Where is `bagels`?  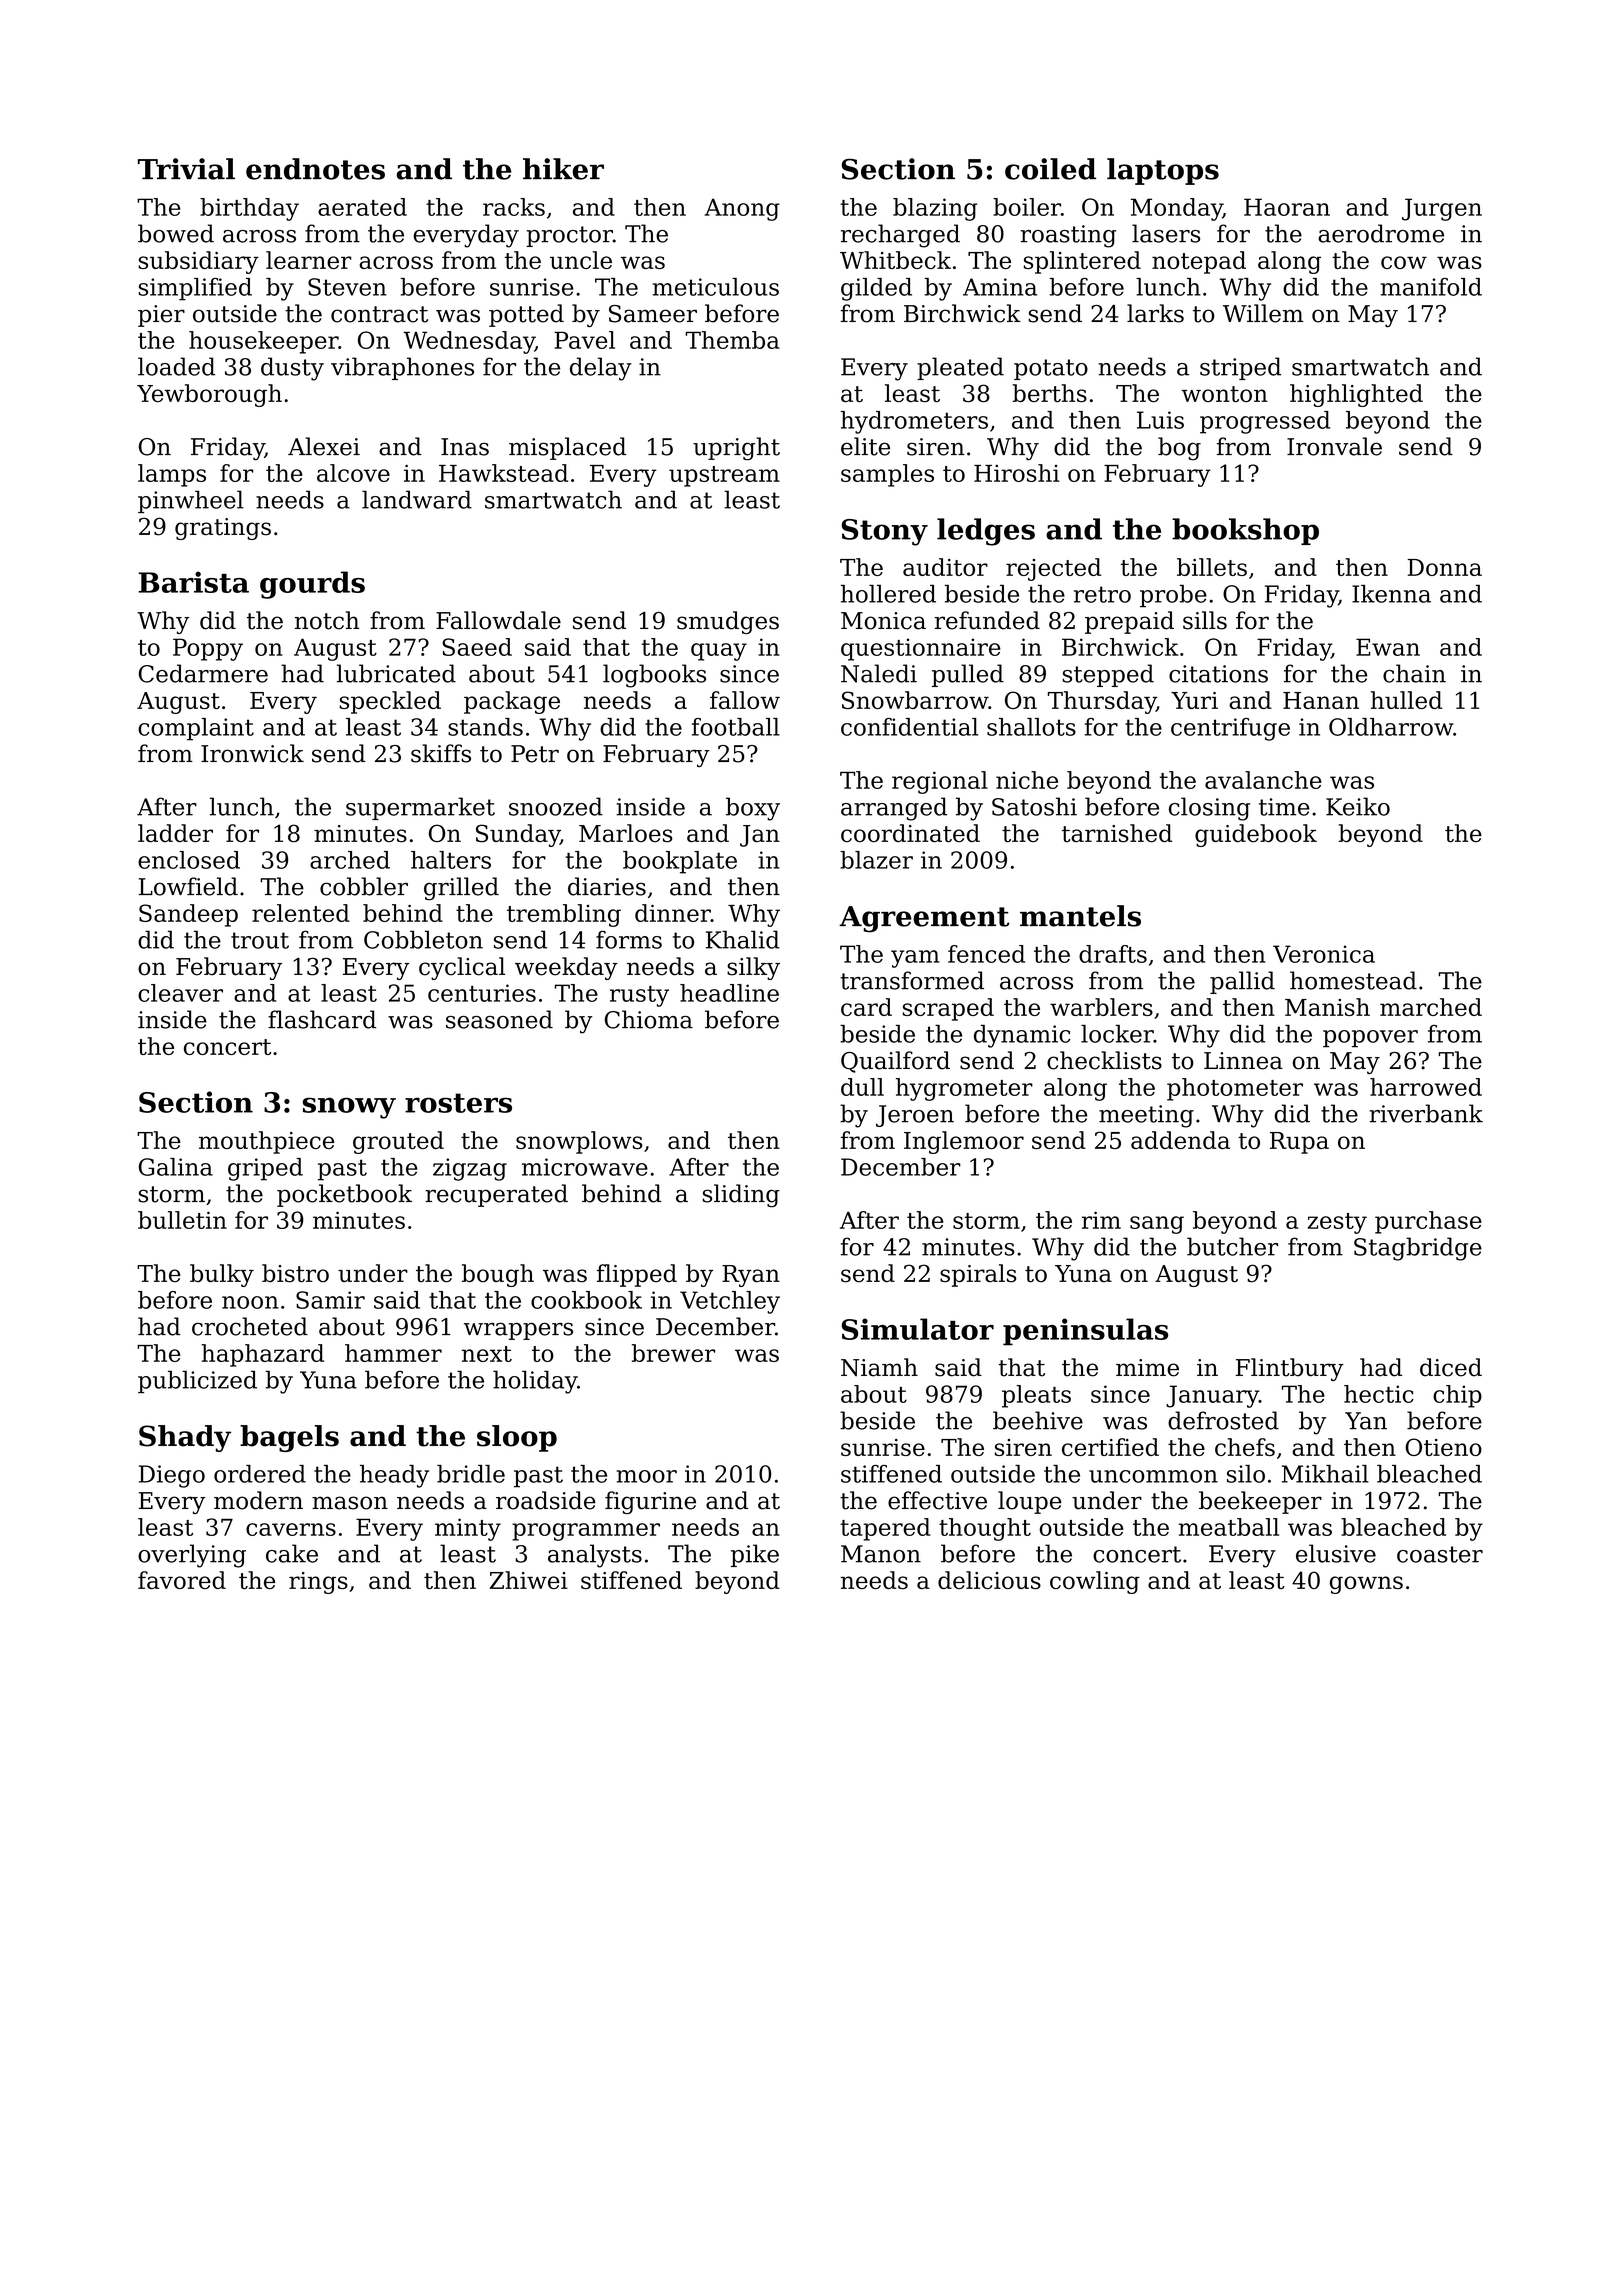 bagels is located at coordinates (289, 1438).
